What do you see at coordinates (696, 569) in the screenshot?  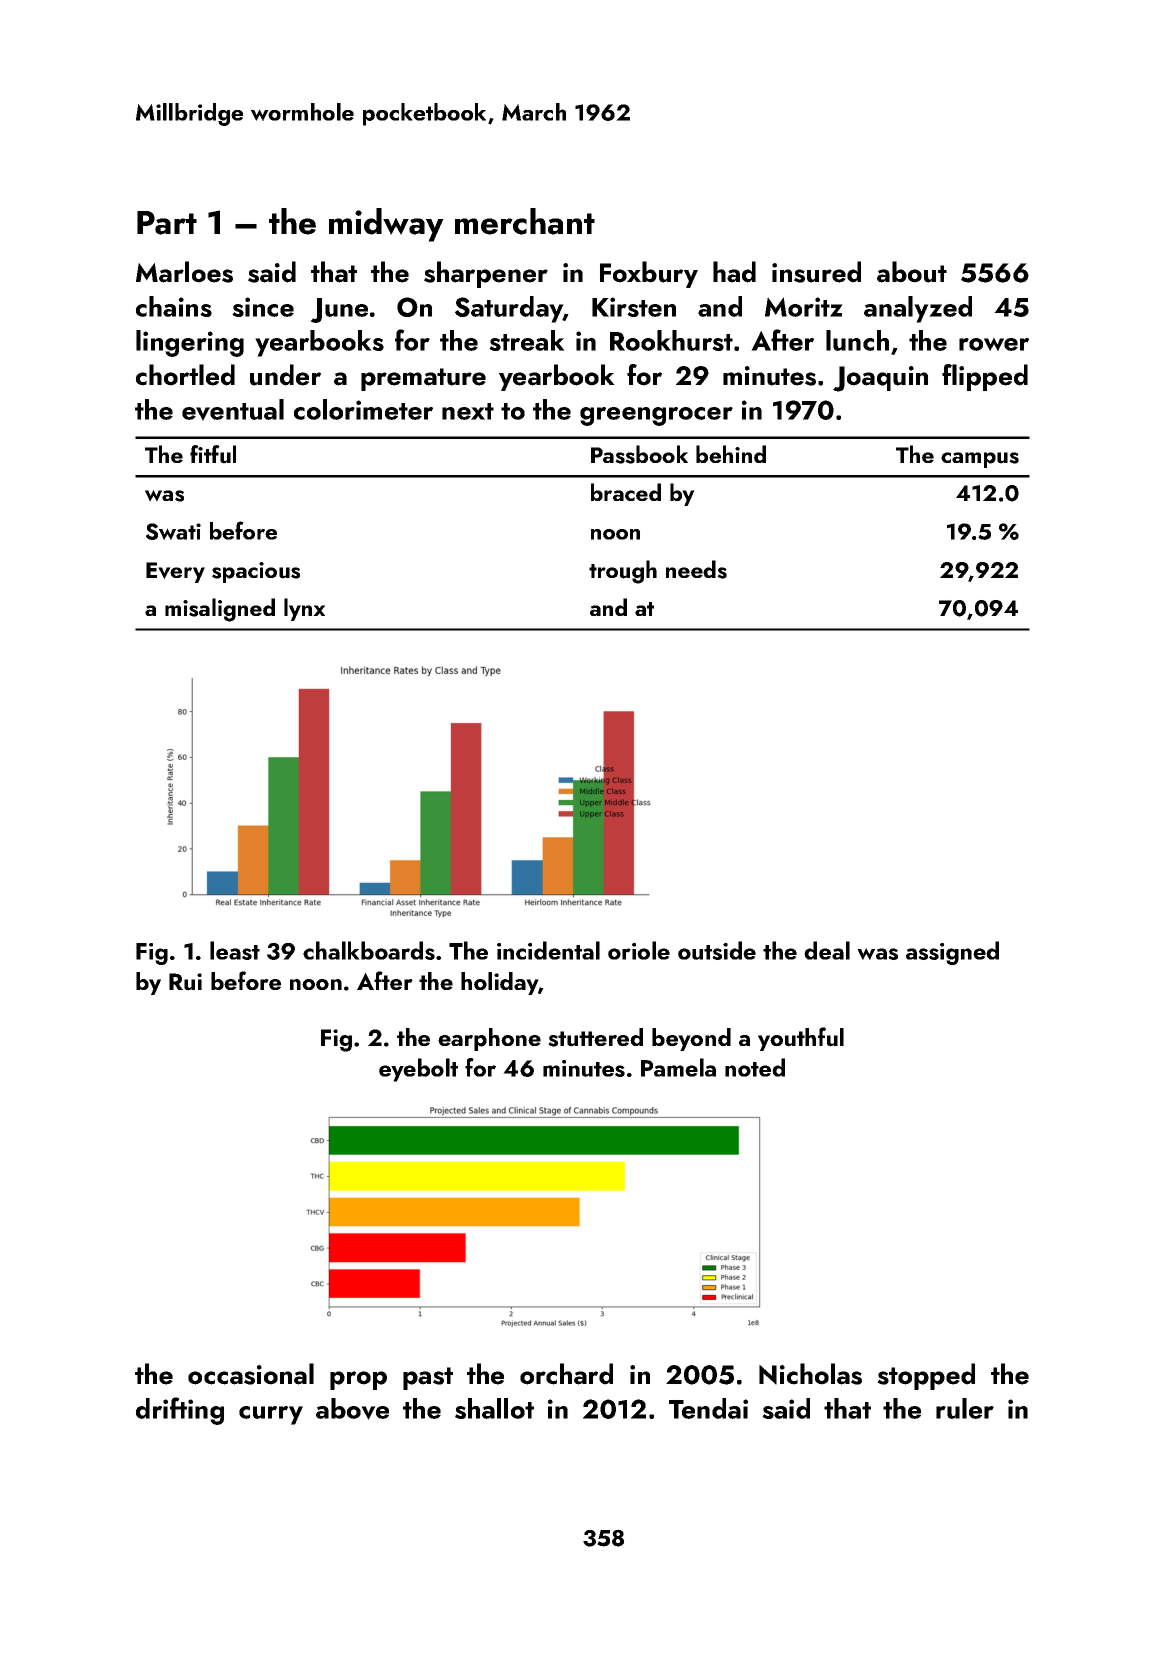 I see `needs` at bounding box center [696, 569].
